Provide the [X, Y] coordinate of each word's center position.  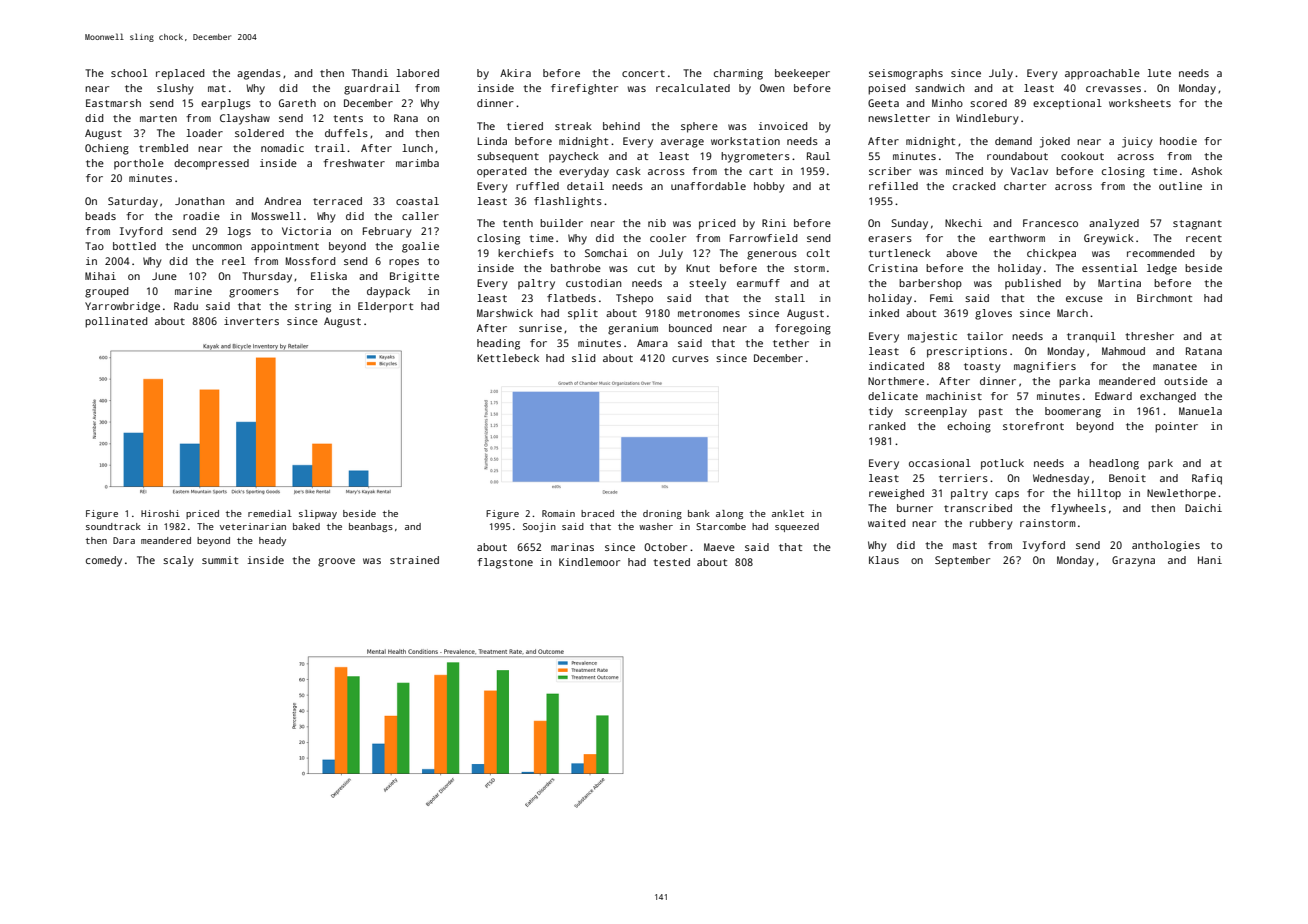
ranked [887, 426]
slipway [318, 514]
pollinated [116, 322]
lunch [417, 148]
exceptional [1067, 104]
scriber [890, 171]
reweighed [896, 494]
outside [1186, 381]
